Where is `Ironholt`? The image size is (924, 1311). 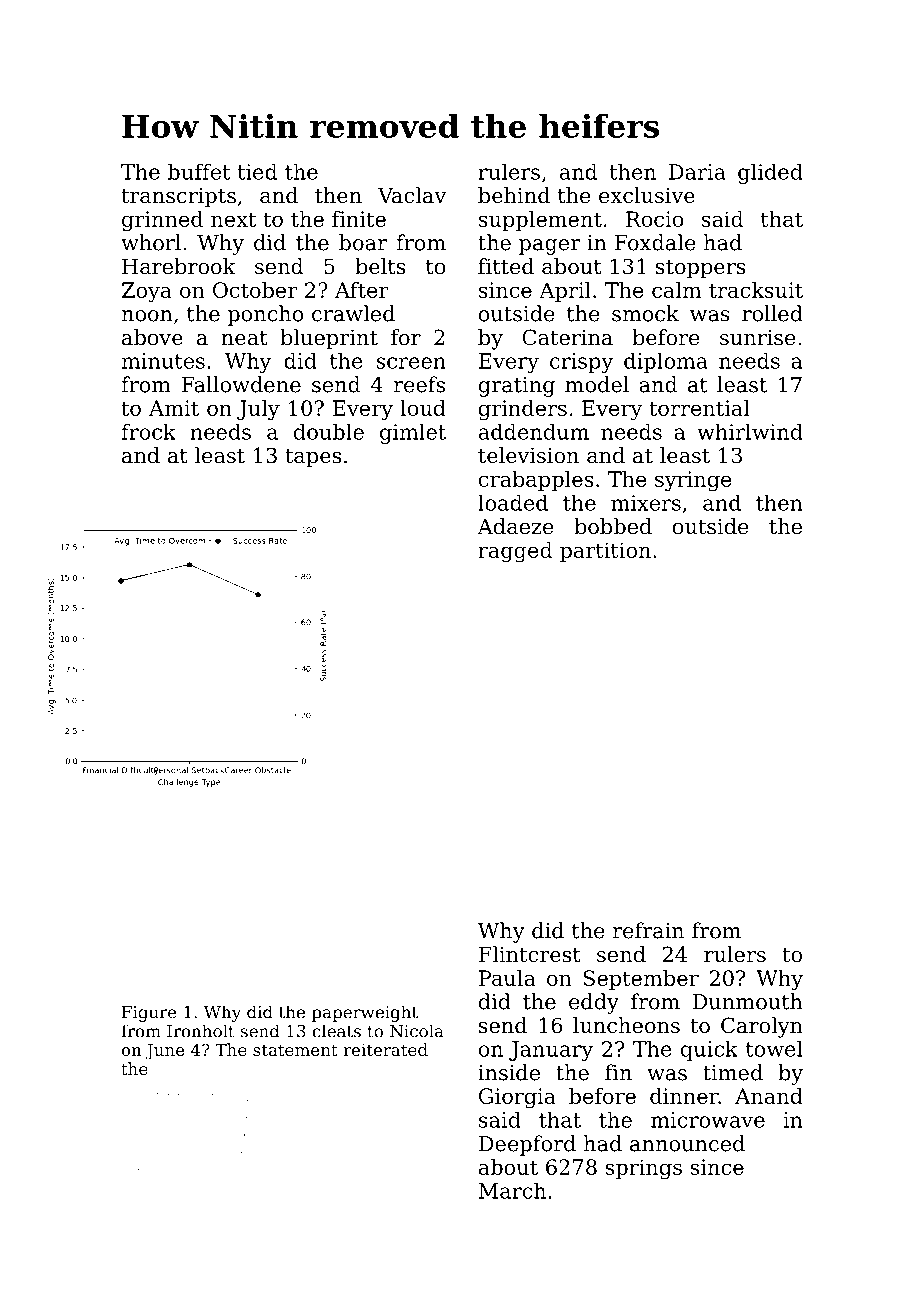 Ironholt is located at coordinates (201, 1031).
